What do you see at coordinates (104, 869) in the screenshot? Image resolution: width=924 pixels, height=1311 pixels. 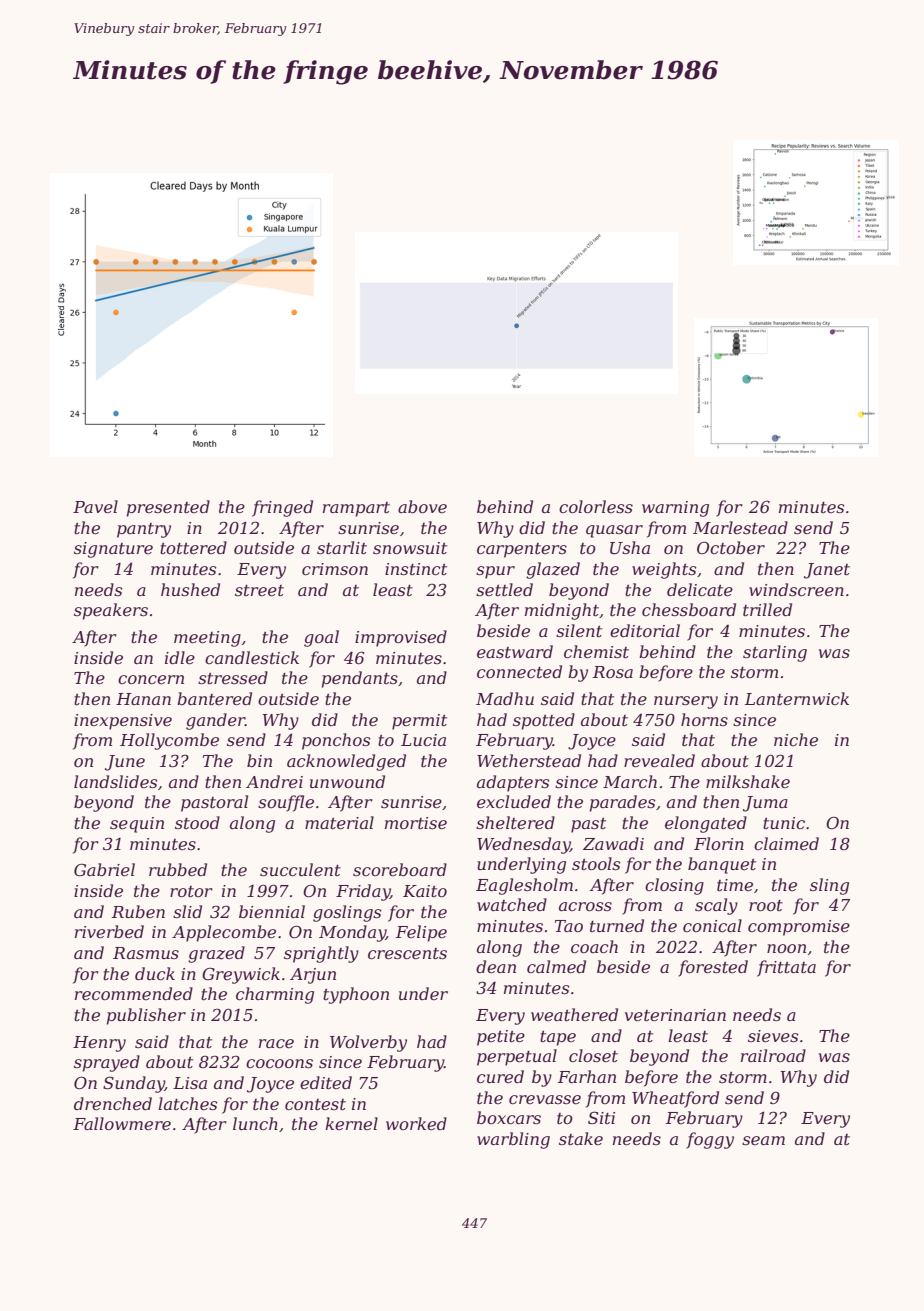 I see `Gabriel` at bounding box center [104, 869].
